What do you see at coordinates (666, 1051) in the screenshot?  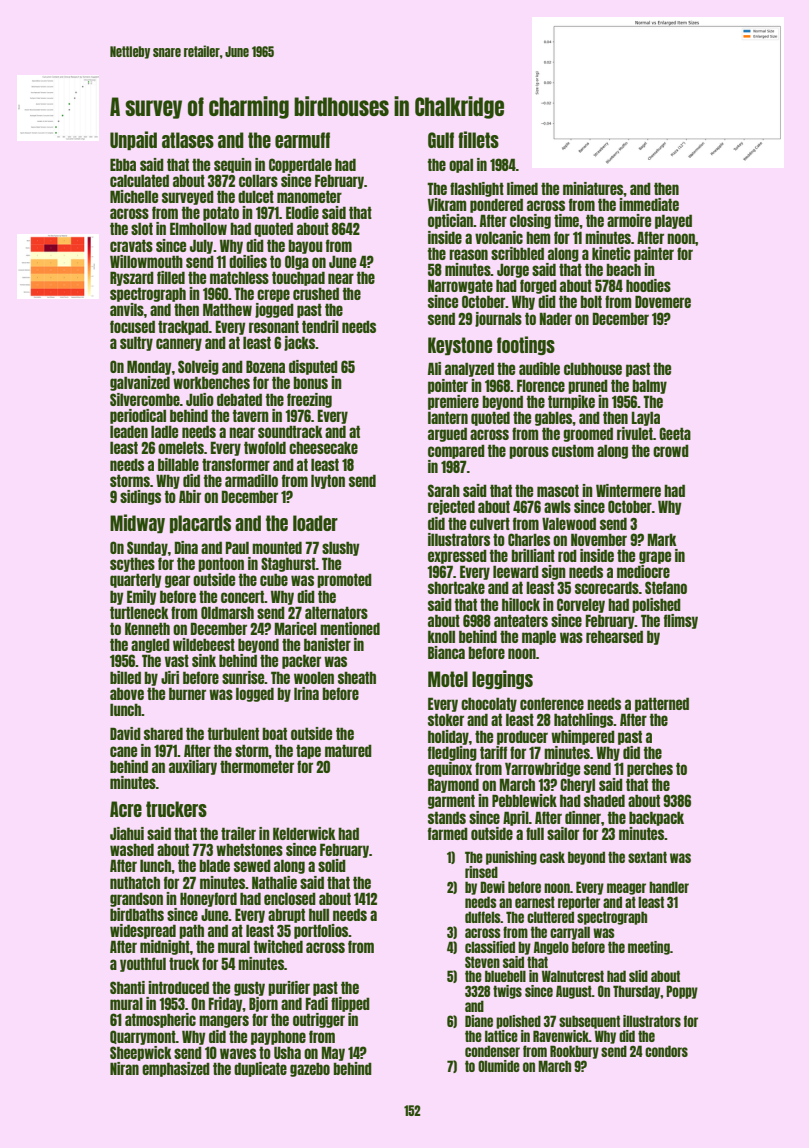 I see `condors` at bounding box center [666, 1051].
